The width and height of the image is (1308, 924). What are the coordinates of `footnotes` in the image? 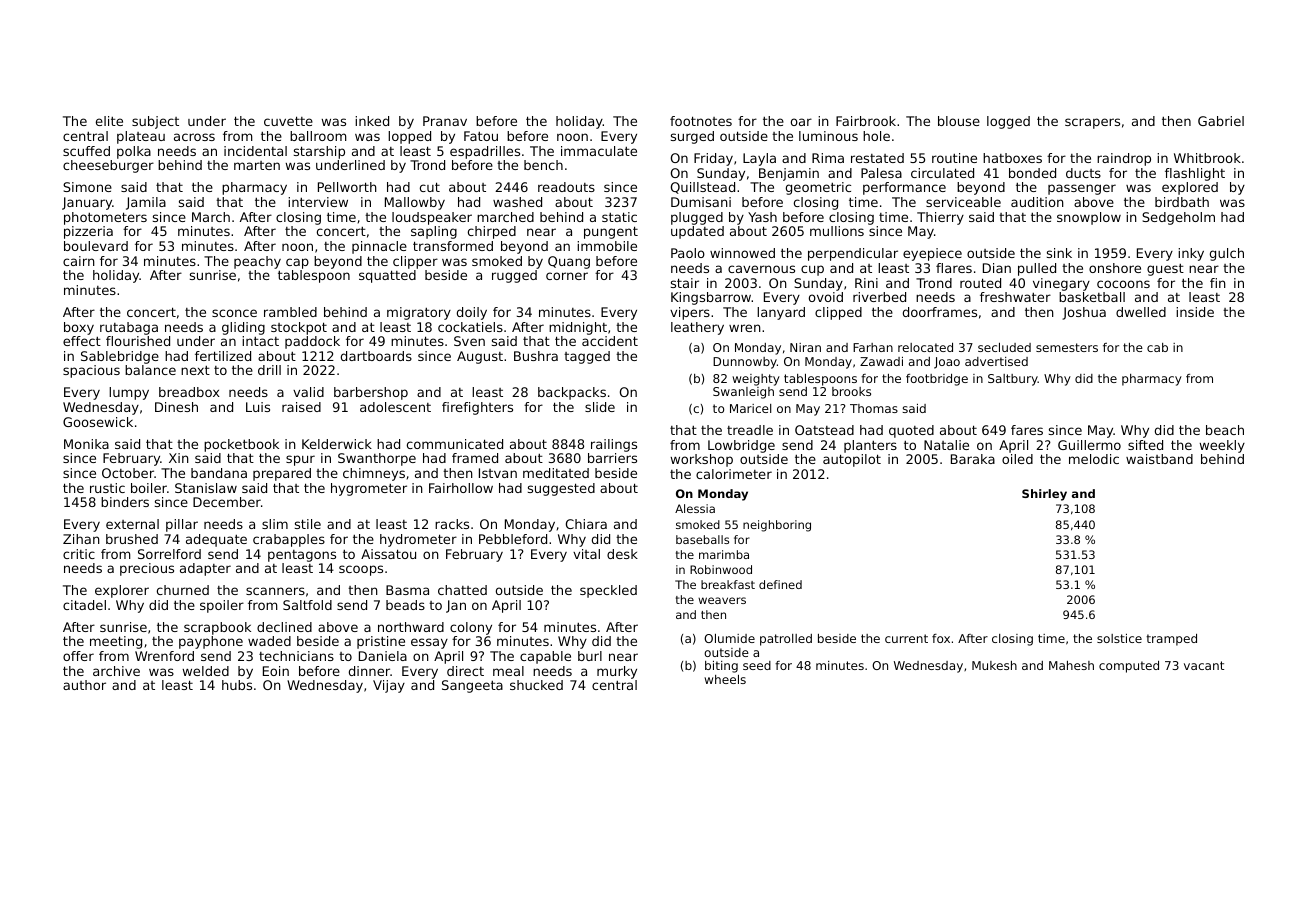 It's located at (701, 121).
